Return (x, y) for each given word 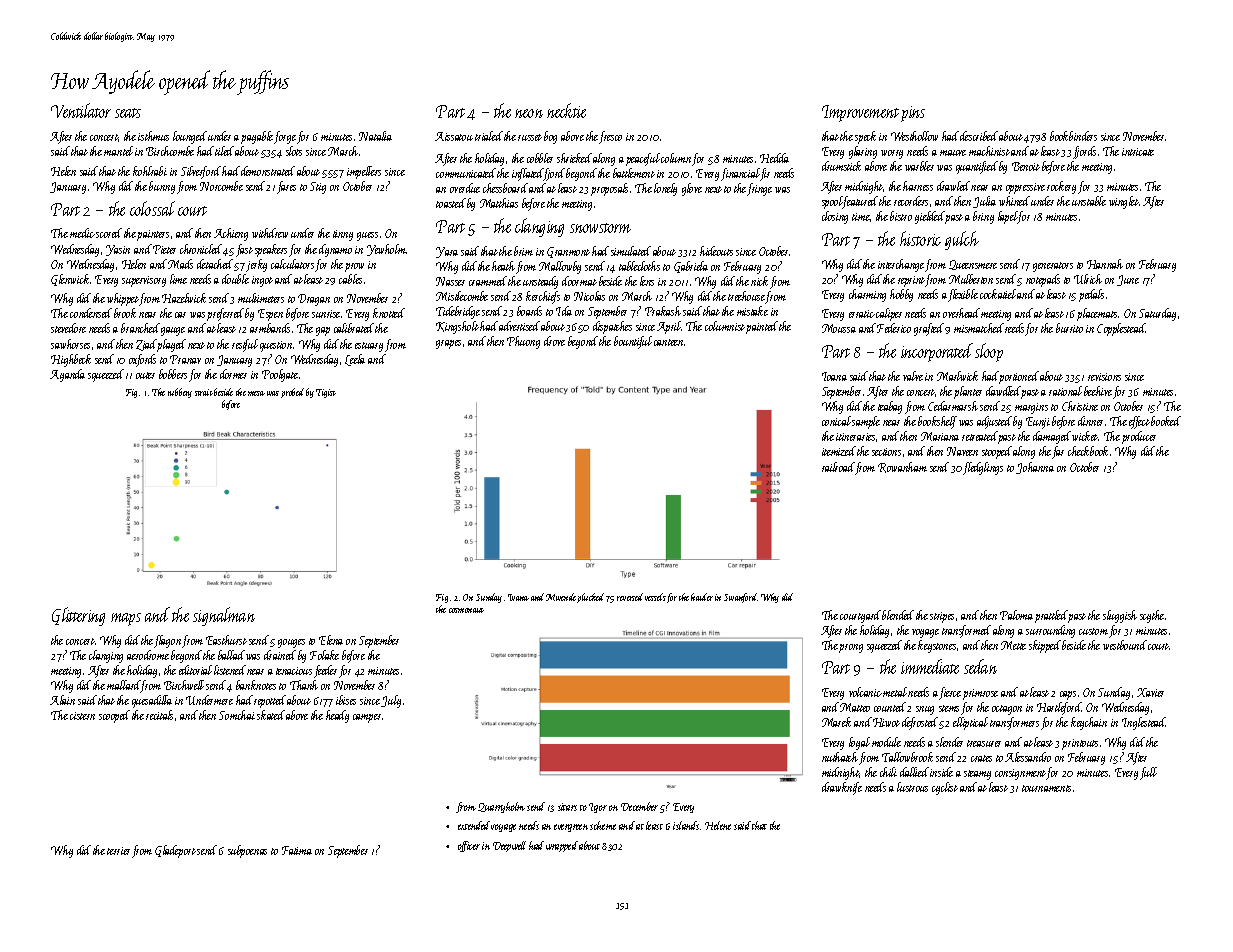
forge (285, 137)
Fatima (297, 850)
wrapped (562, 846)
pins (913, 114)
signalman (224, 616)
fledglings (983, 468)
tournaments (1046, 788)
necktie (566, 110)
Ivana (518, 597)
